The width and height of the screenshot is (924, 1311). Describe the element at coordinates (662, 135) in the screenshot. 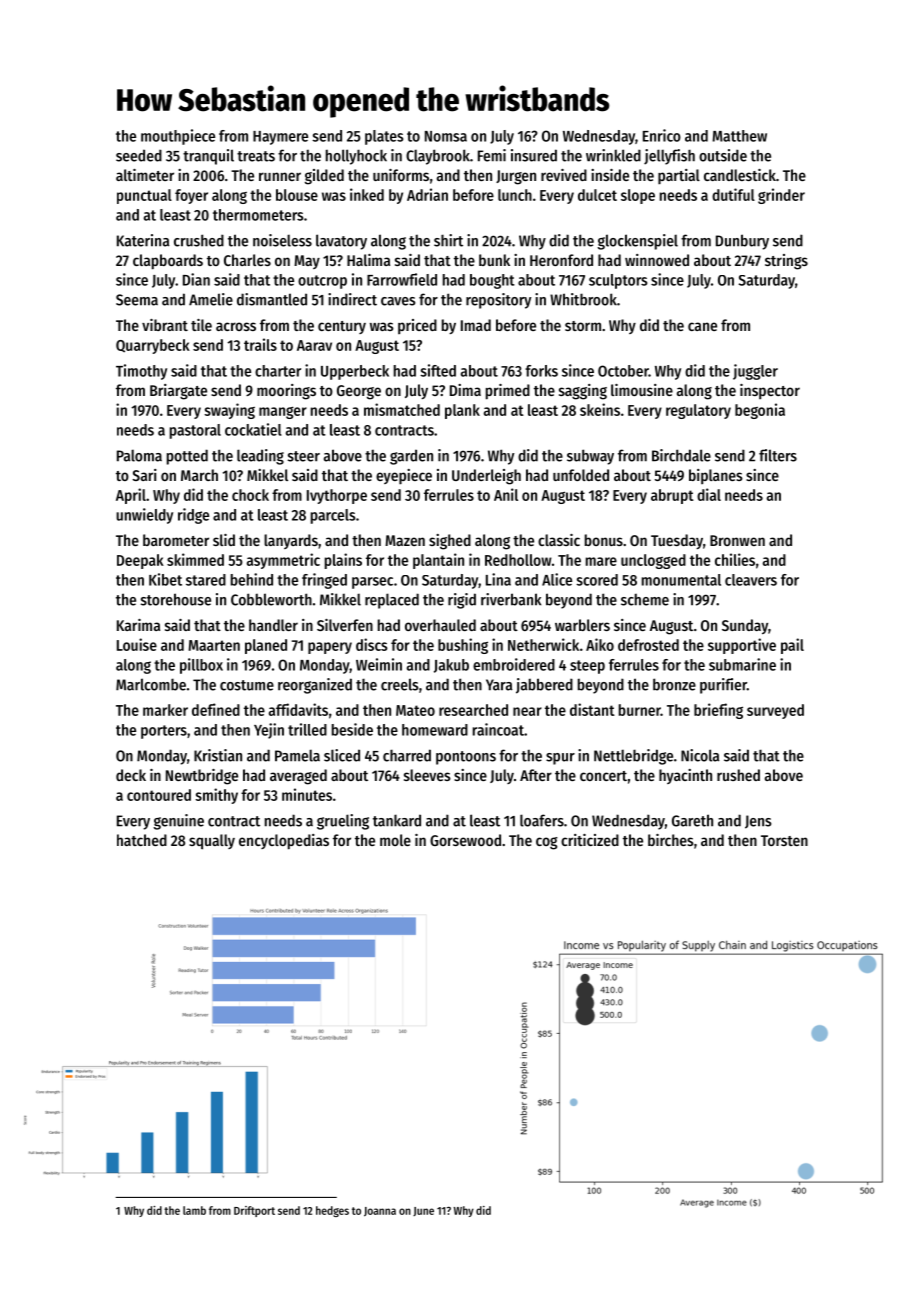

I see `Enrico` at that location.
